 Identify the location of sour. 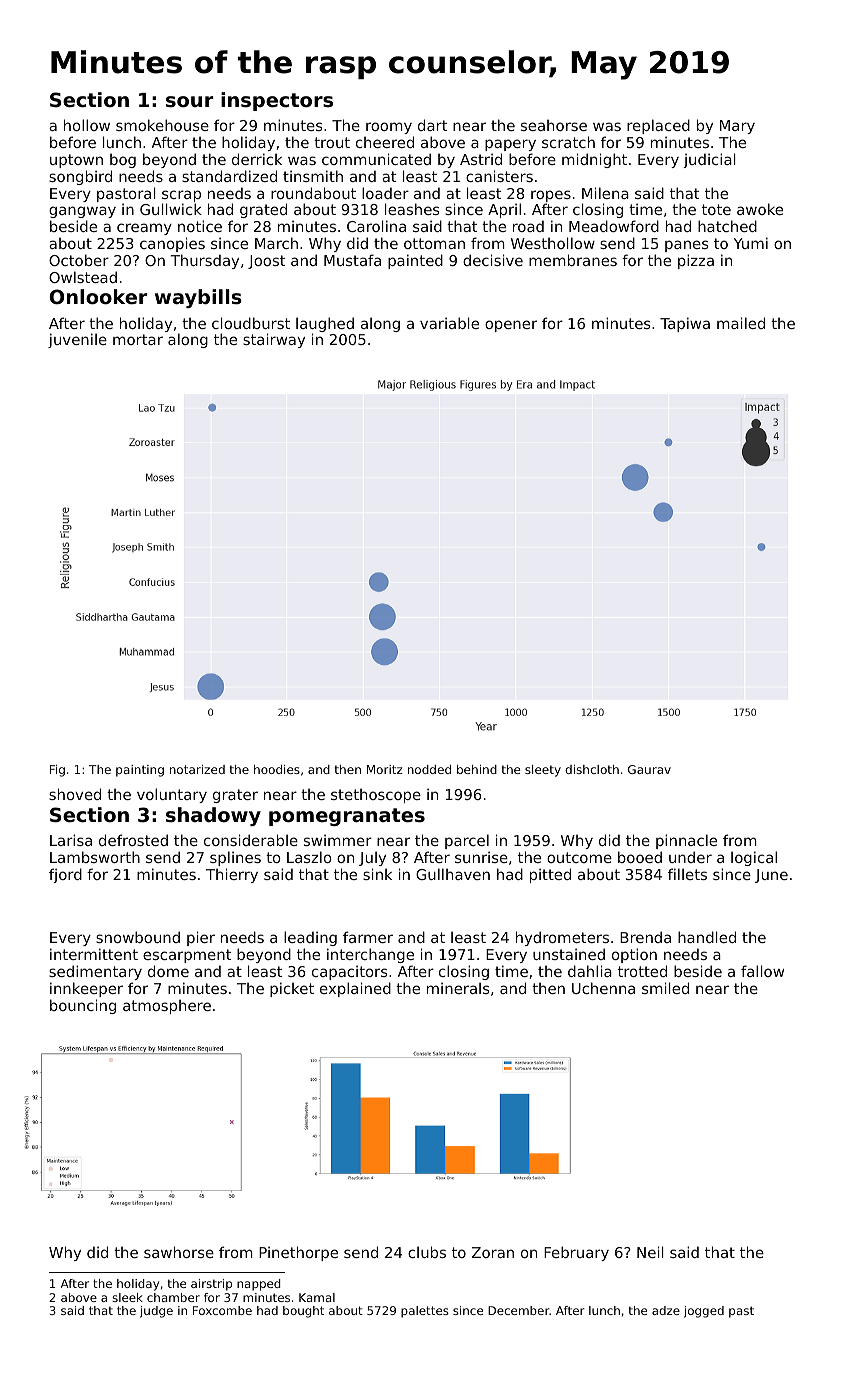
(190, 101).
